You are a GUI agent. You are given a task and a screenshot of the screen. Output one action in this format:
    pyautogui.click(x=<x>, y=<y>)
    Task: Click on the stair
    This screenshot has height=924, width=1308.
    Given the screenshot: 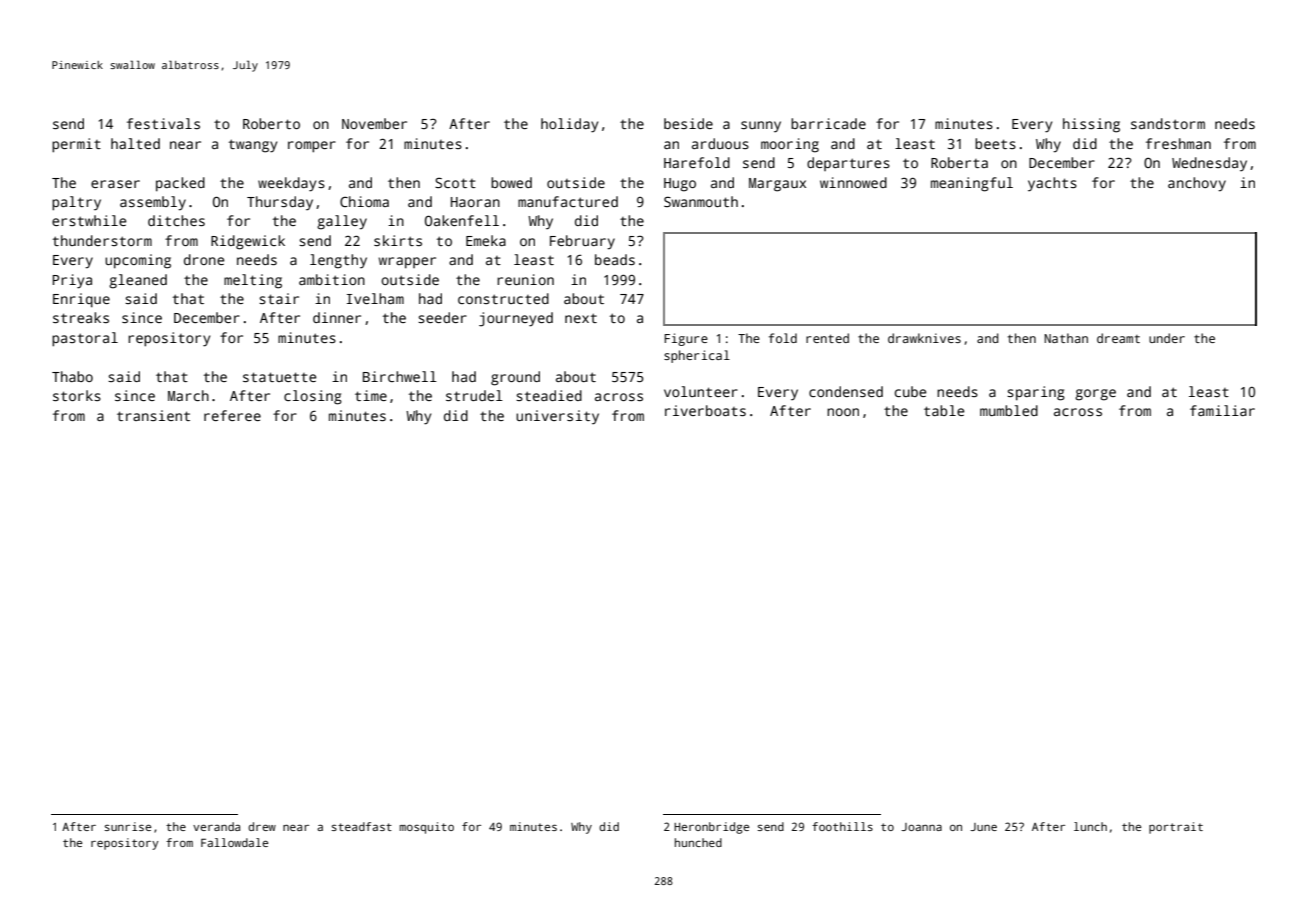 What is the action you would take?
    pyautogui.click(x=279, y=298)
